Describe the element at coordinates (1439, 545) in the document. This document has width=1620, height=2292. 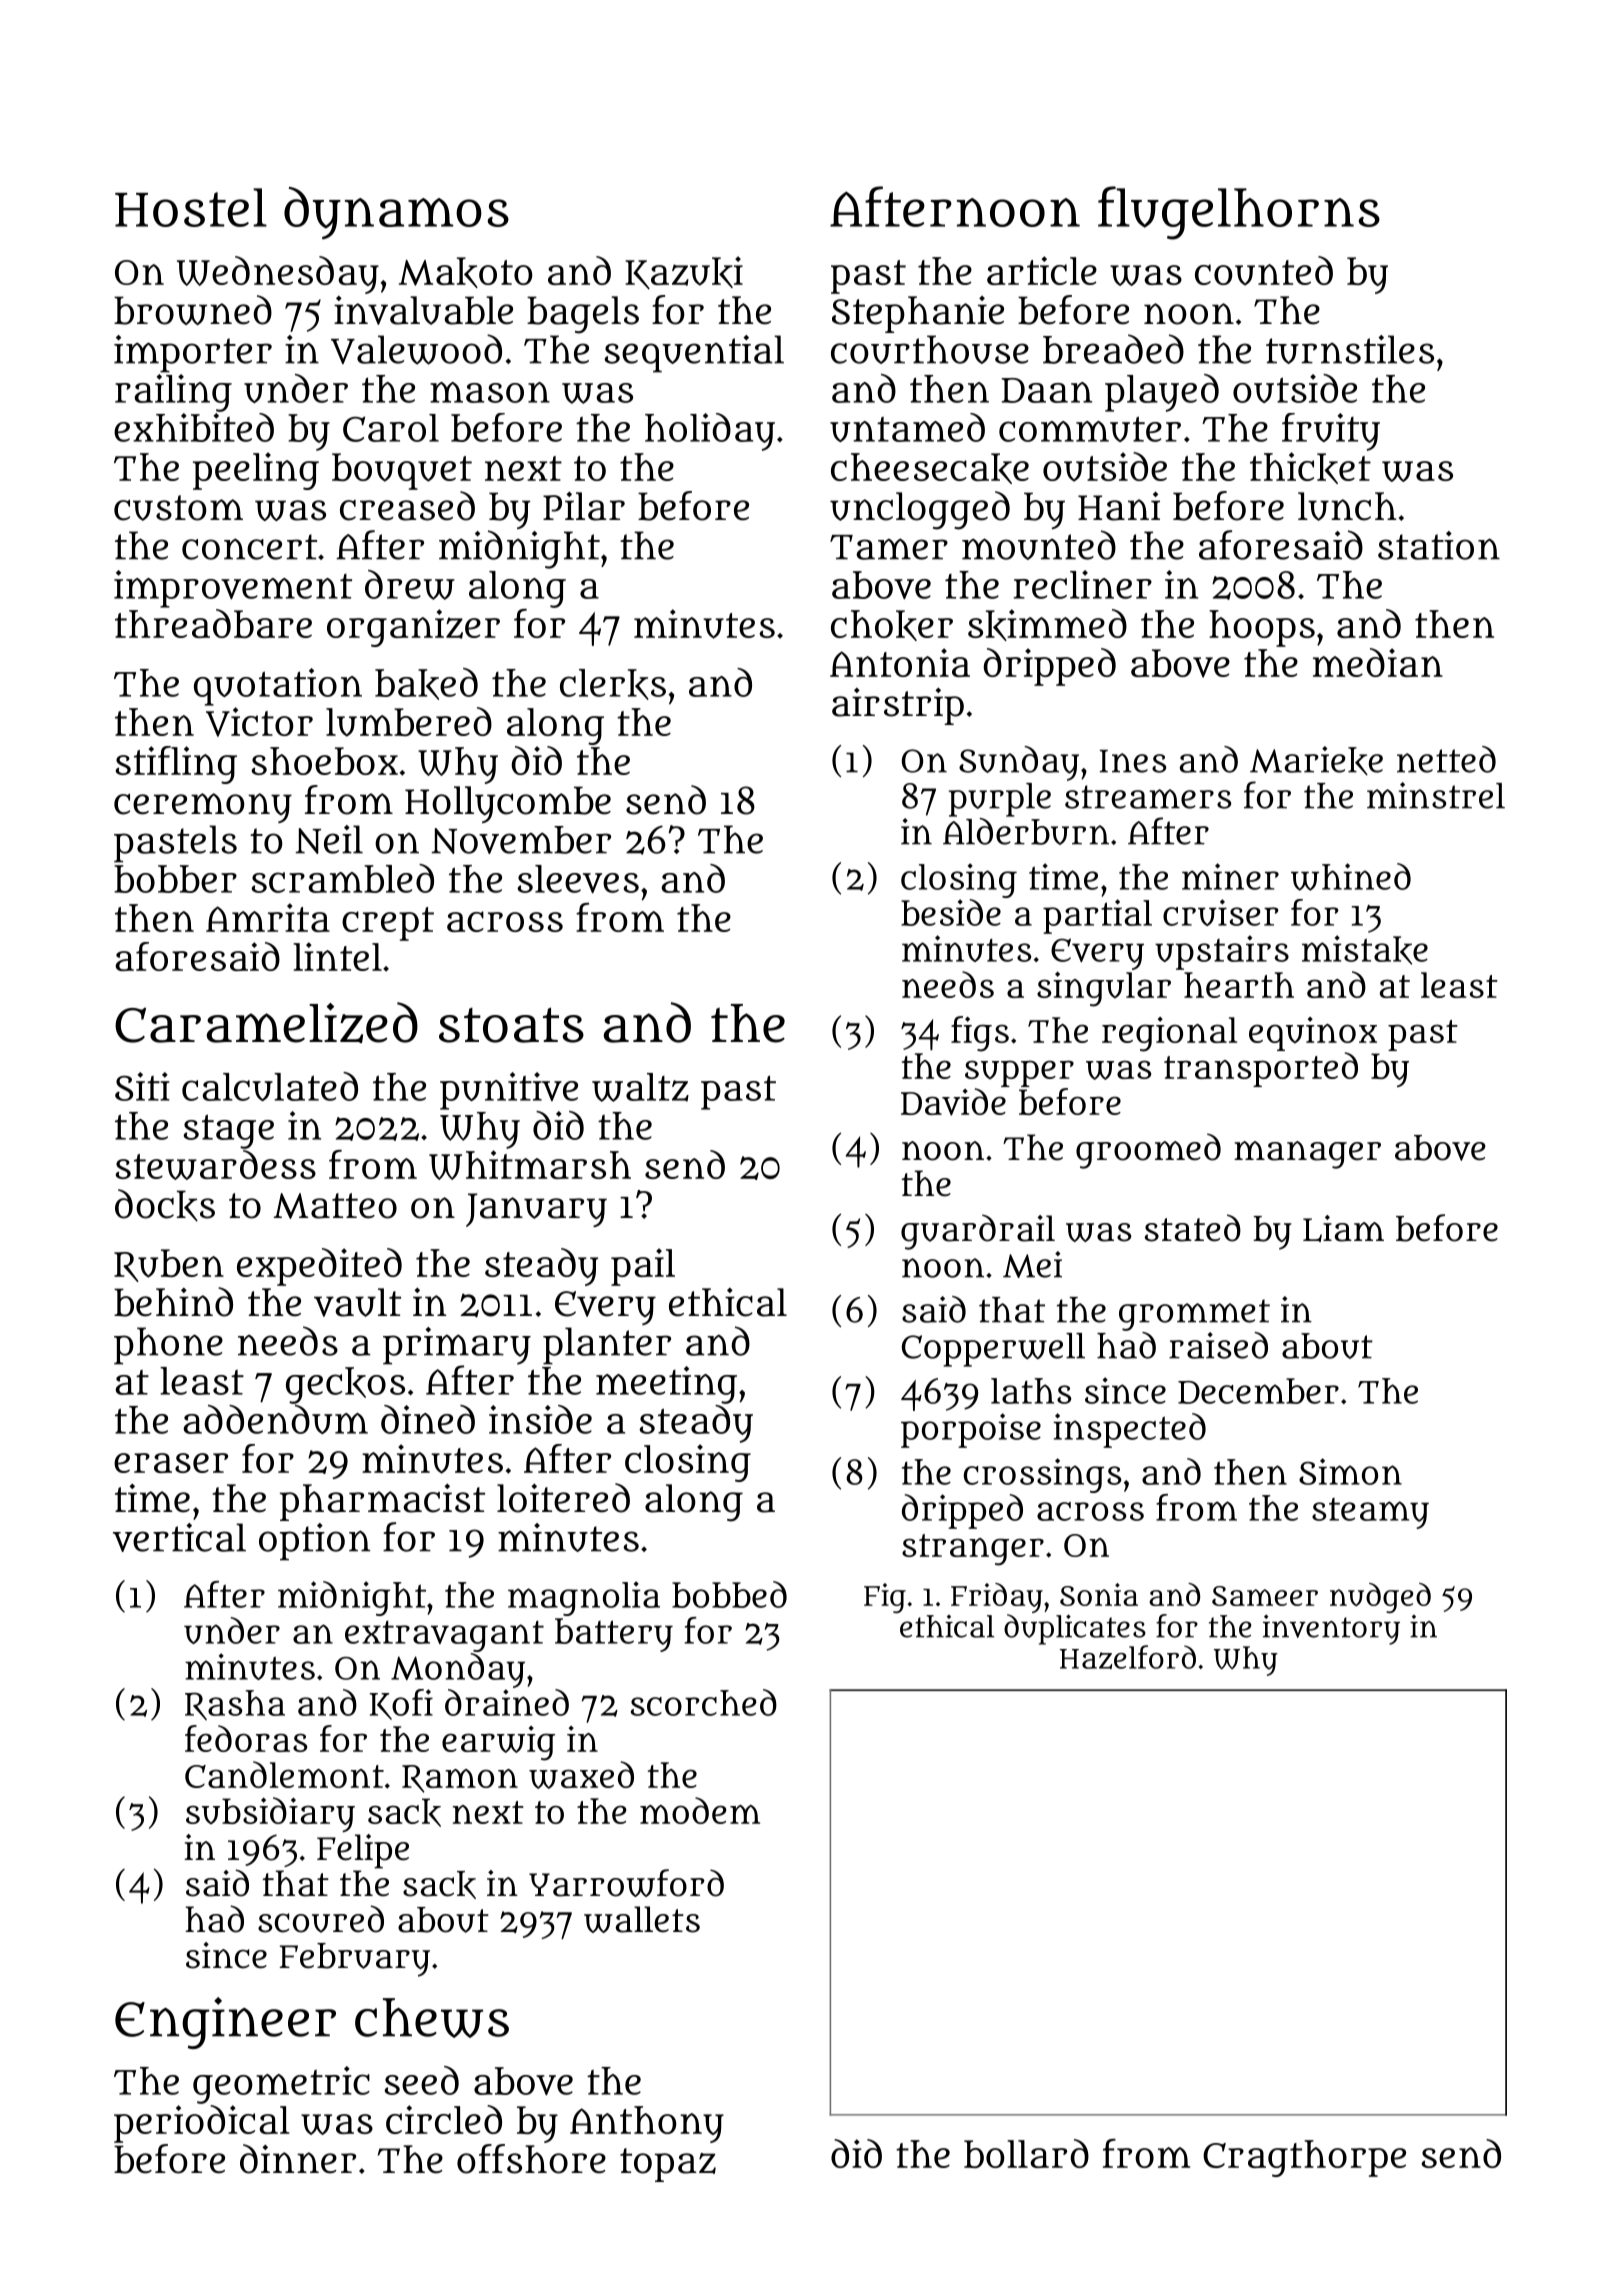
I see `station` at that location.
